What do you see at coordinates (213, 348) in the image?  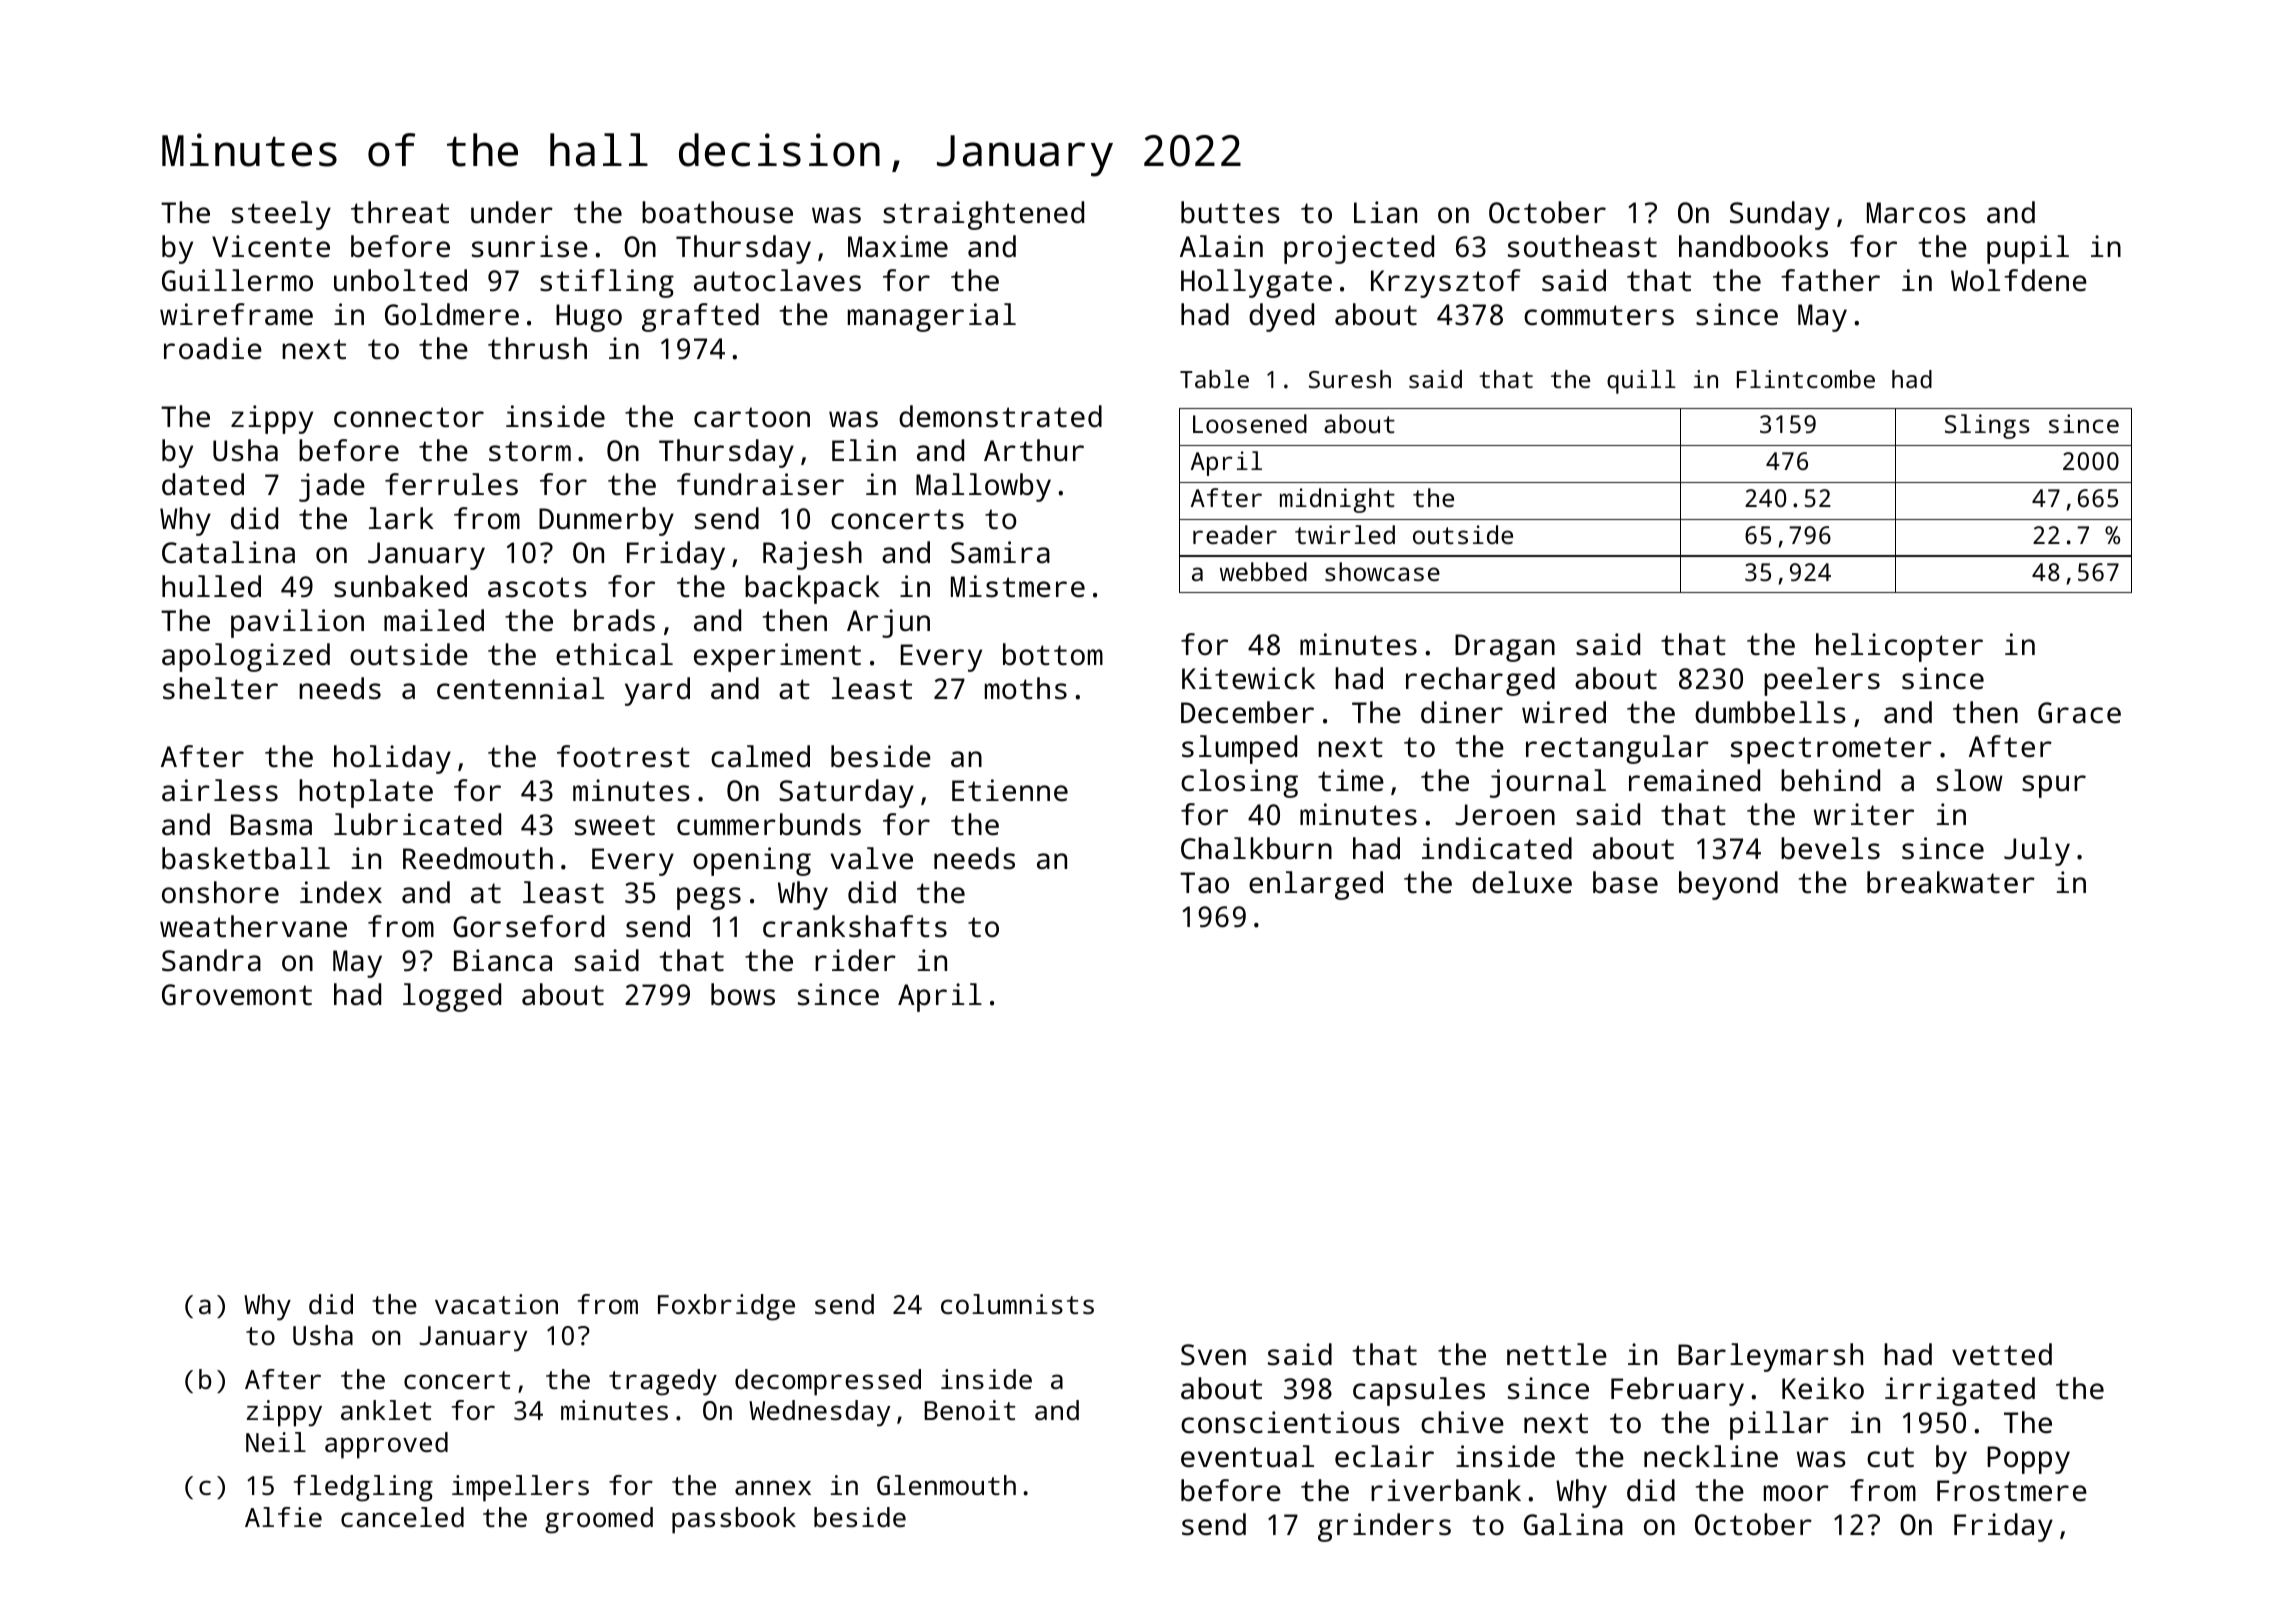 I see `roadie` at bounding box center [213, 348].
